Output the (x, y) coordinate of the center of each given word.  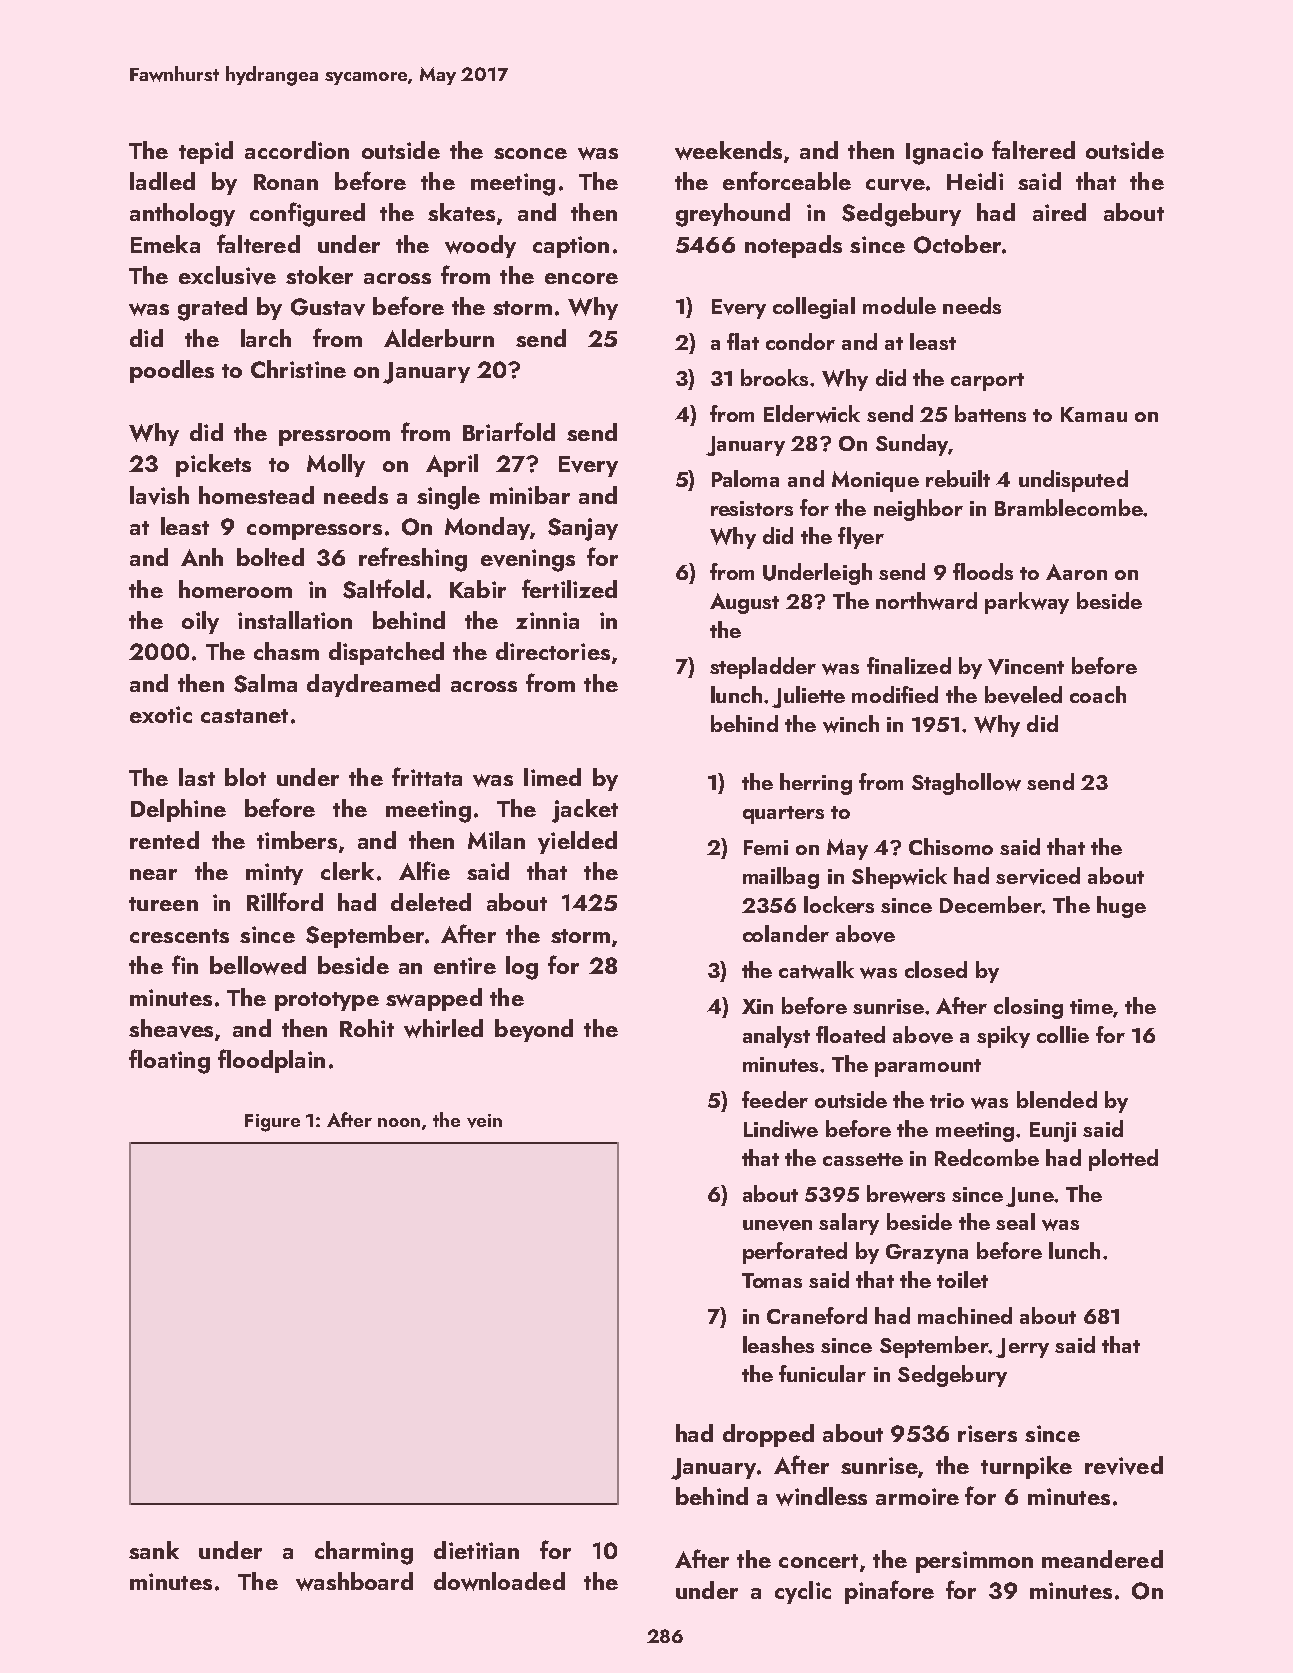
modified (895, 694)
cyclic (803, 1592)
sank (154, 1550)
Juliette (808, 697)
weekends (728, 150)
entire (465, 965)
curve (895, 185)
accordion (297, 150)
